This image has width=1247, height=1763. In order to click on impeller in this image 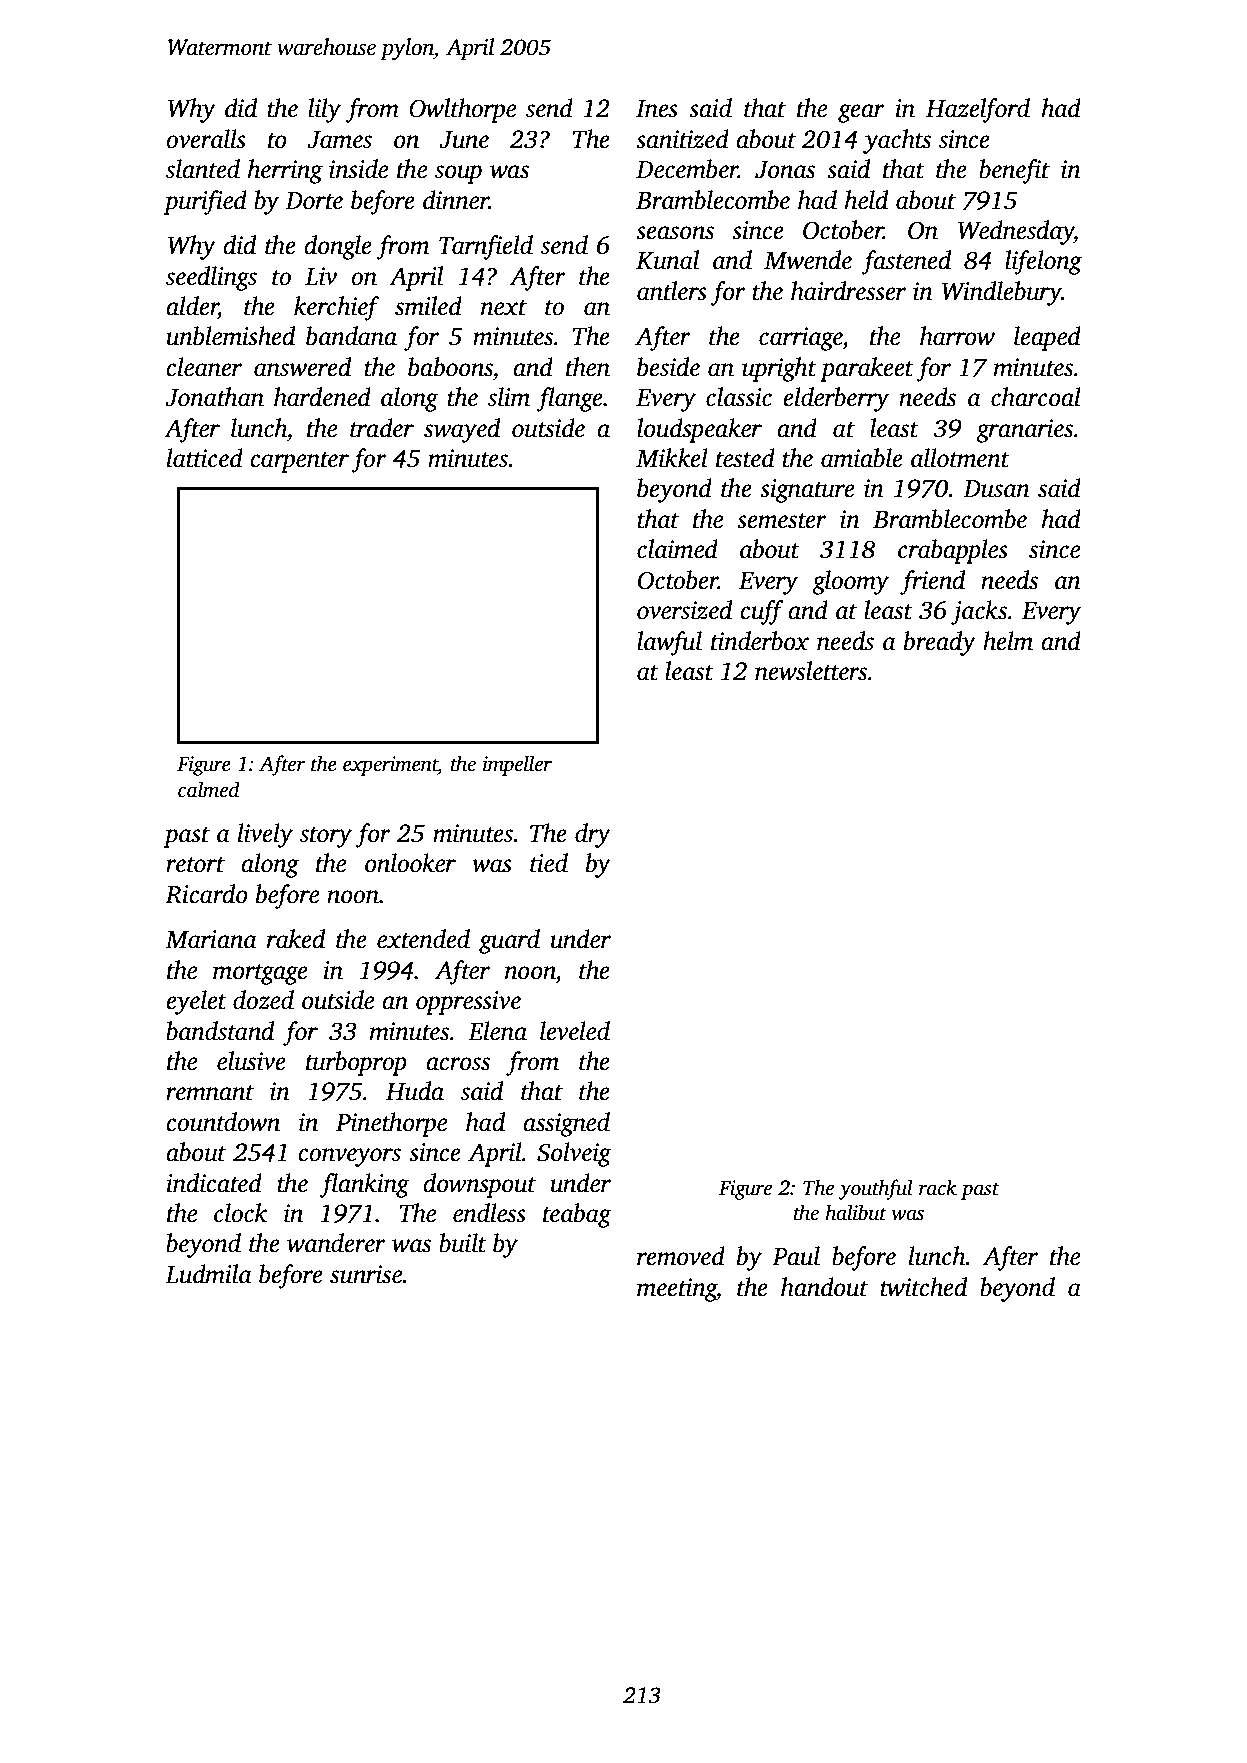, I will do `click(517, 765)`.
